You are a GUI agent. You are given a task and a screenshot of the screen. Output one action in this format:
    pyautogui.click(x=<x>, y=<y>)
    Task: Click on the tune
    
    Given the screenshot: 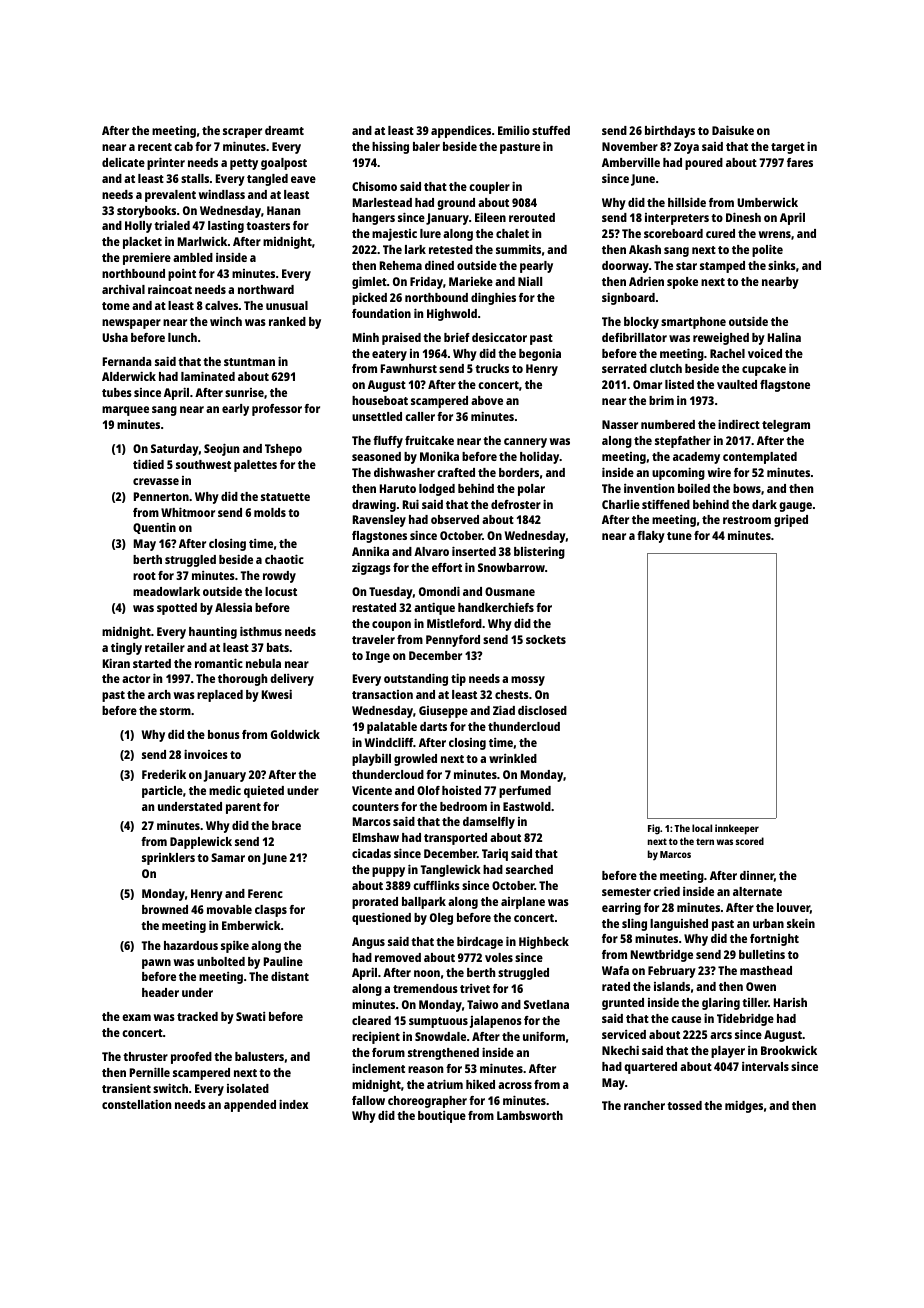 What is the action you would take?
    pyautogui.click(x=679, y=536)
